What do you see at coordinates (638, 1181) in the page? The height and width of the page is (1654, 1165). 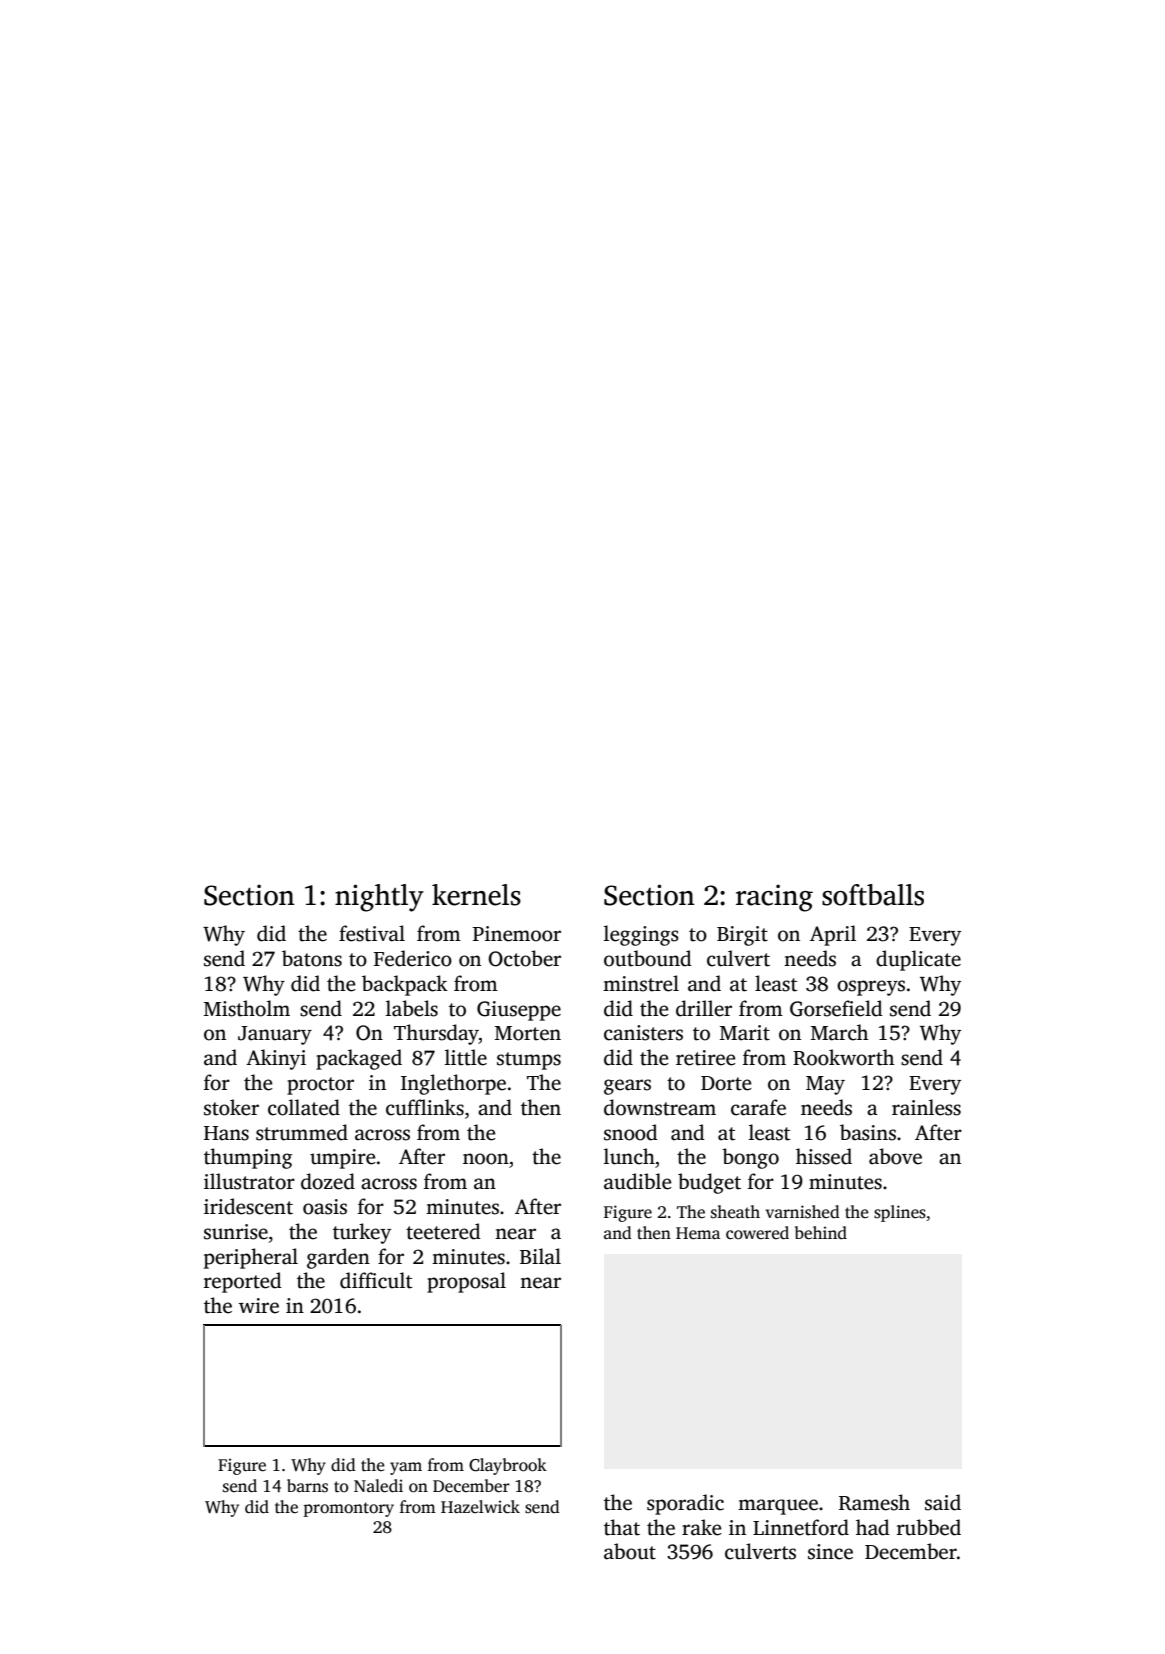 I see `audible` at bounding box center [638, 1181].
